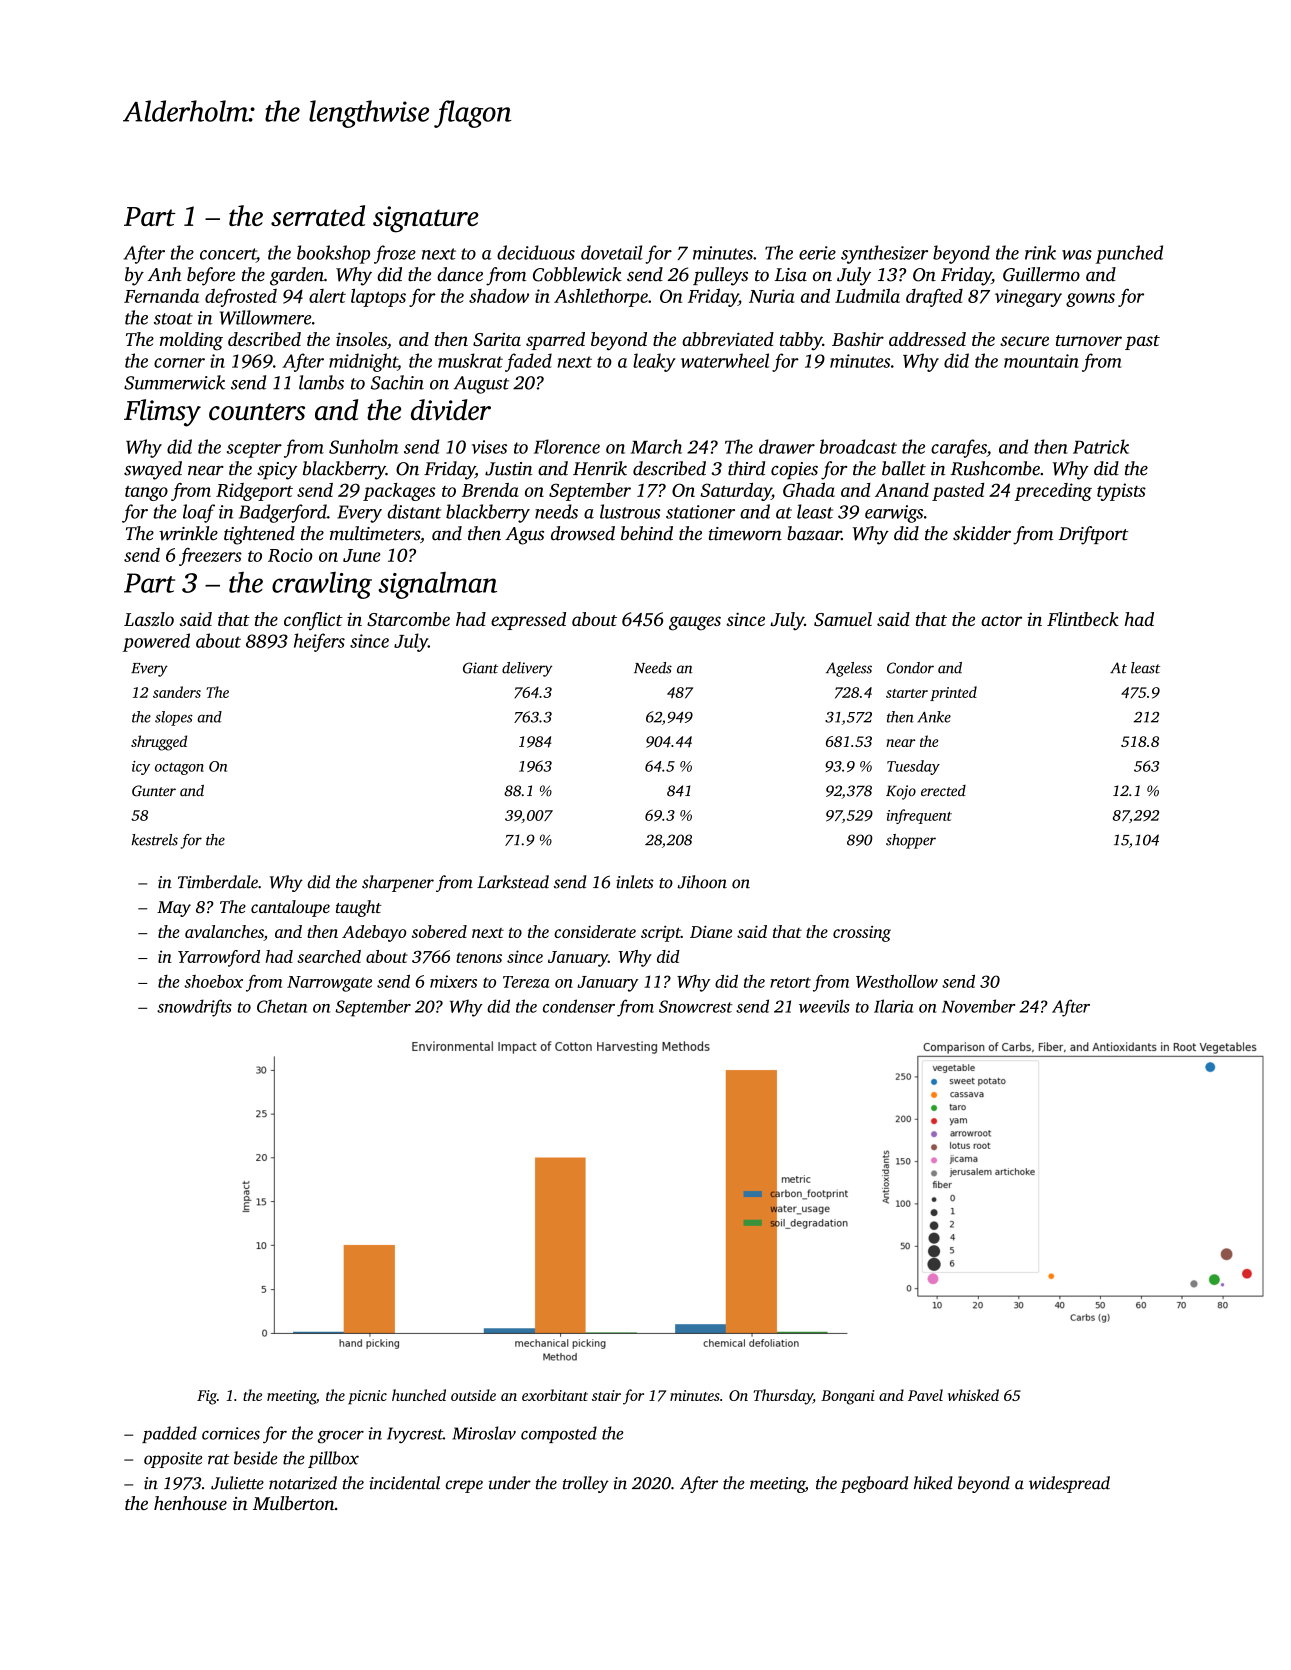 This screenshot has width=1291, height=1670. What do you see at coordinates (555, 341) in the screenshot?
I see `sparred` at bounding box center [555, 341].
